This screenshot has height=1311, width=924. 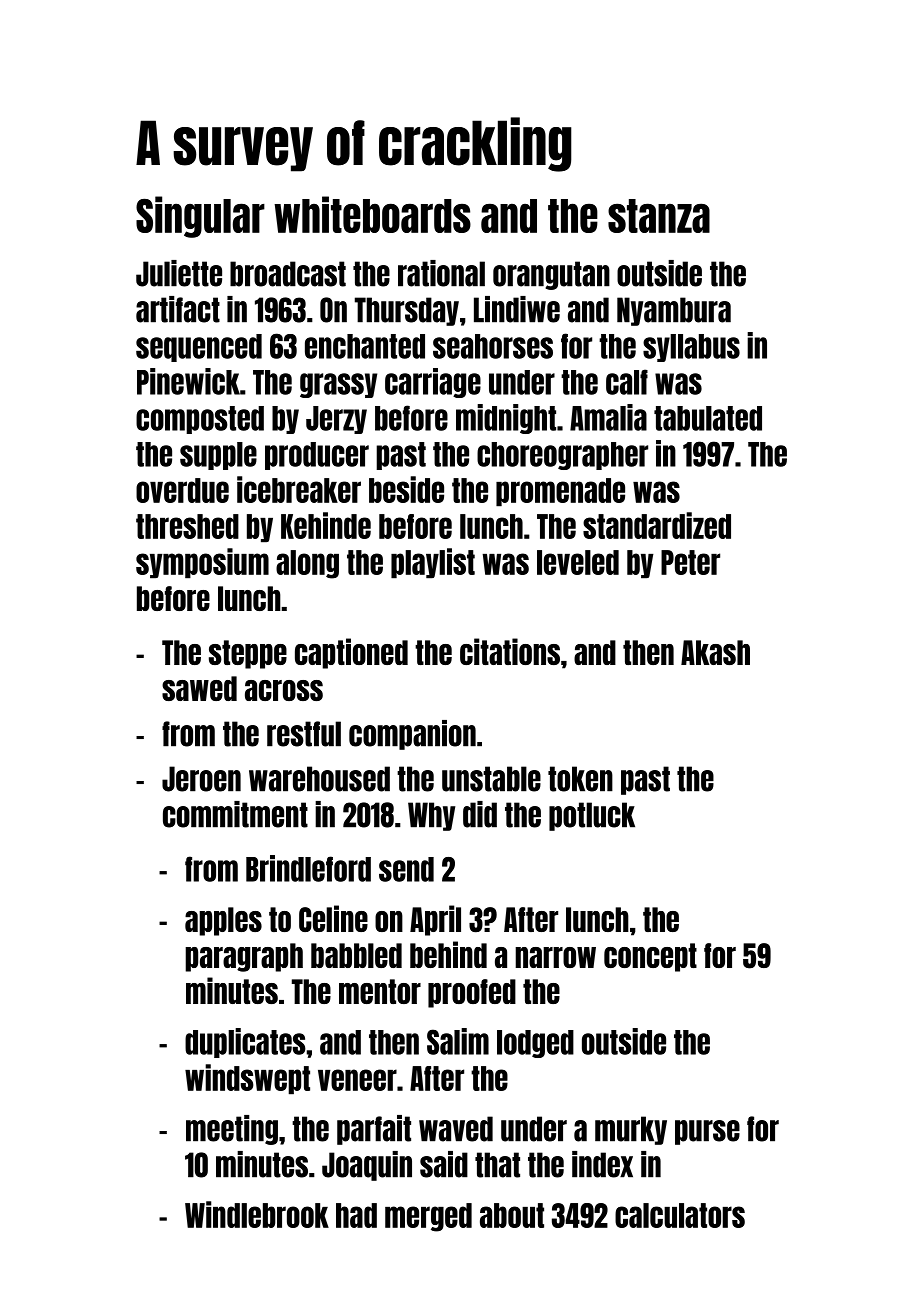 What do you see at coordinates (592, 816) in the screenshot?
I see `potluck` at bounding box center [592, 816].
